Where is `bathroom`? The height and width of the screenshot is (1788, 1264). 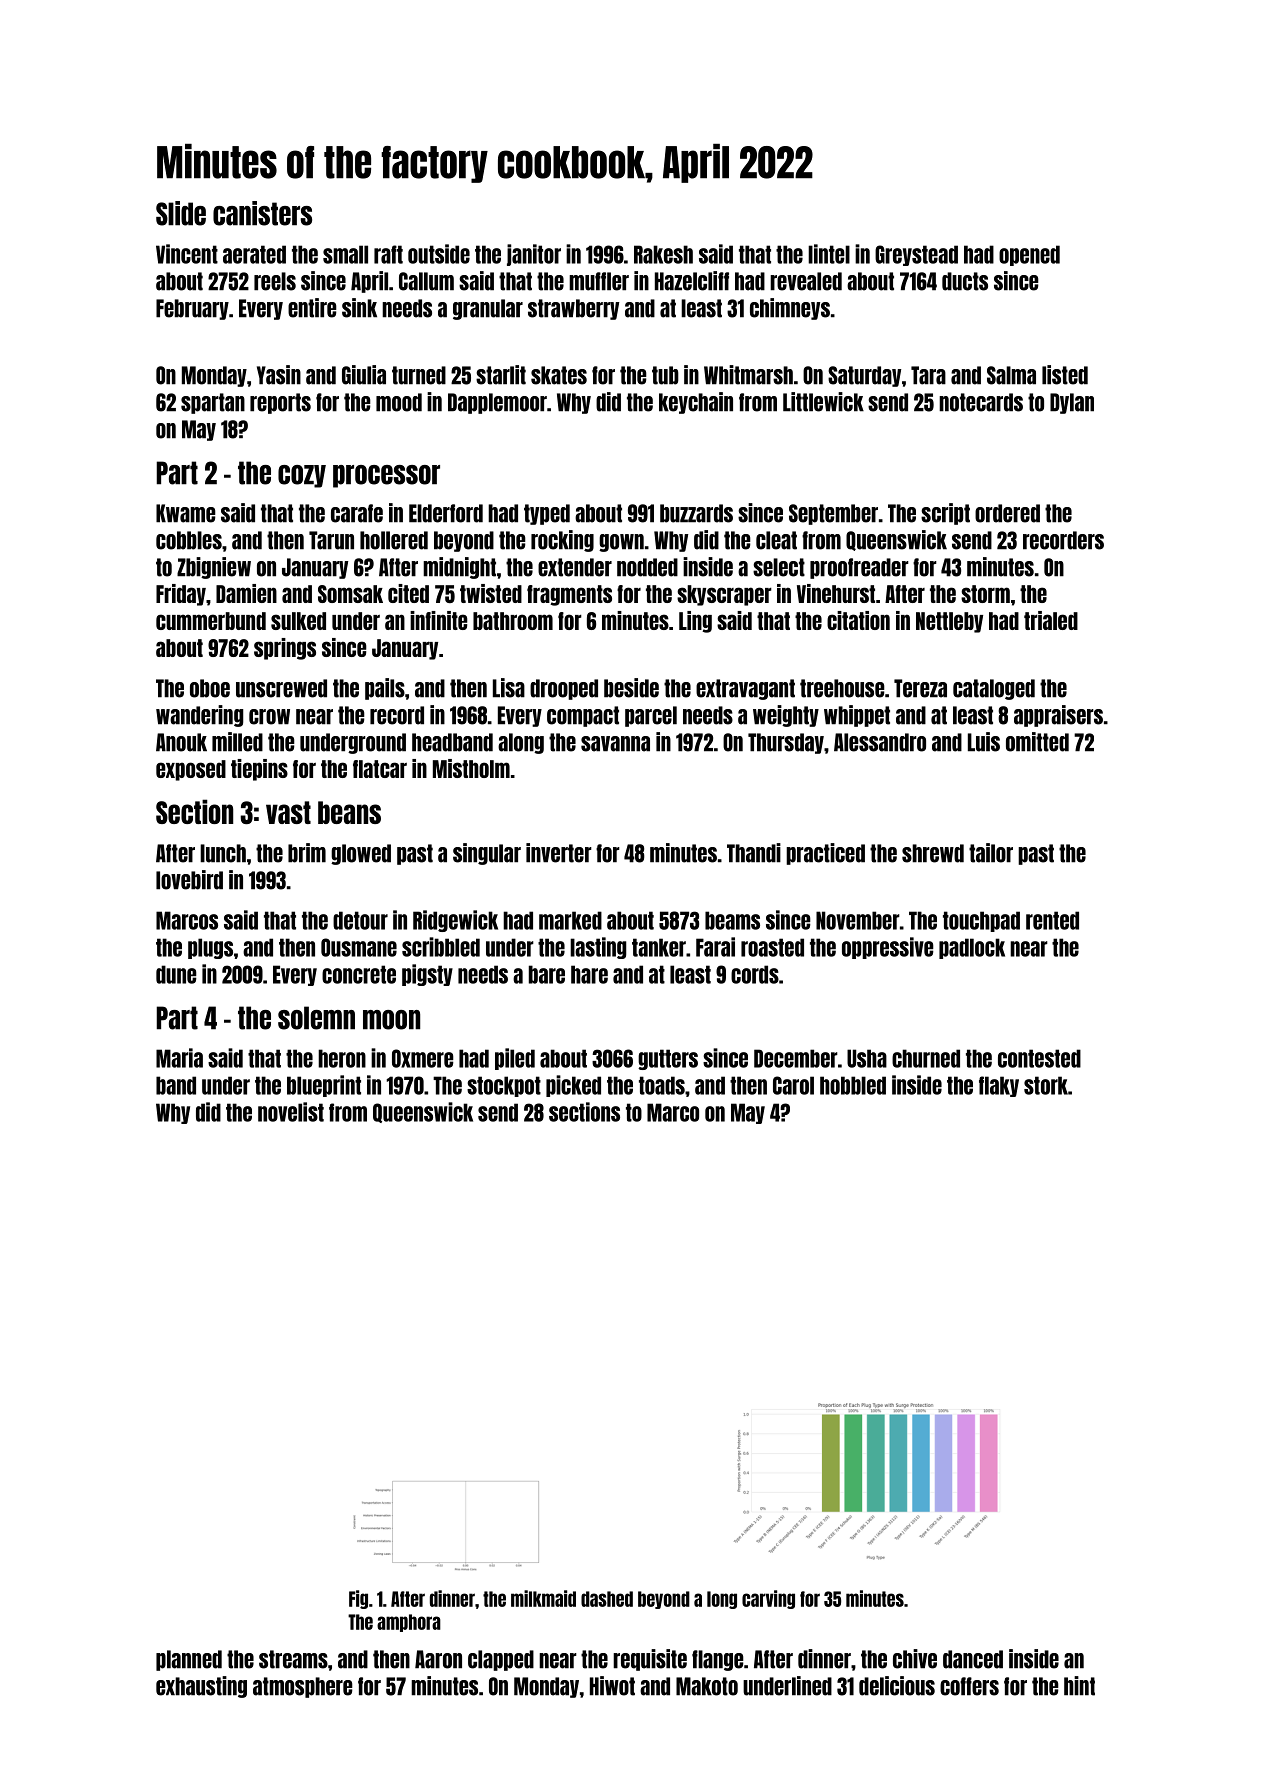
bathroom is located at coordinates (513, 621).
